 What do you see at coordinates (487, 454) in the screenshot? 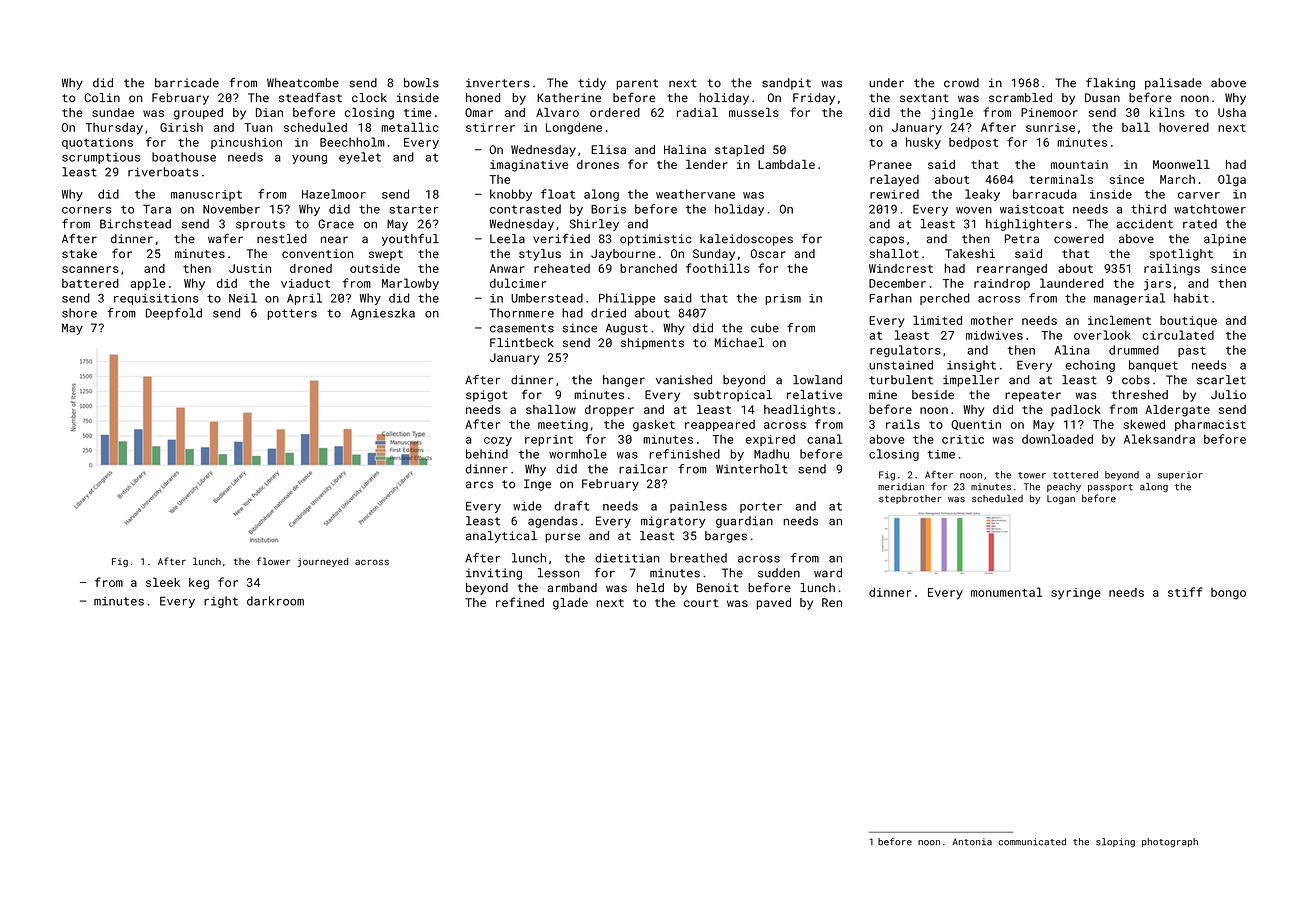
I see `behind` at bounding box center [487, 454].
